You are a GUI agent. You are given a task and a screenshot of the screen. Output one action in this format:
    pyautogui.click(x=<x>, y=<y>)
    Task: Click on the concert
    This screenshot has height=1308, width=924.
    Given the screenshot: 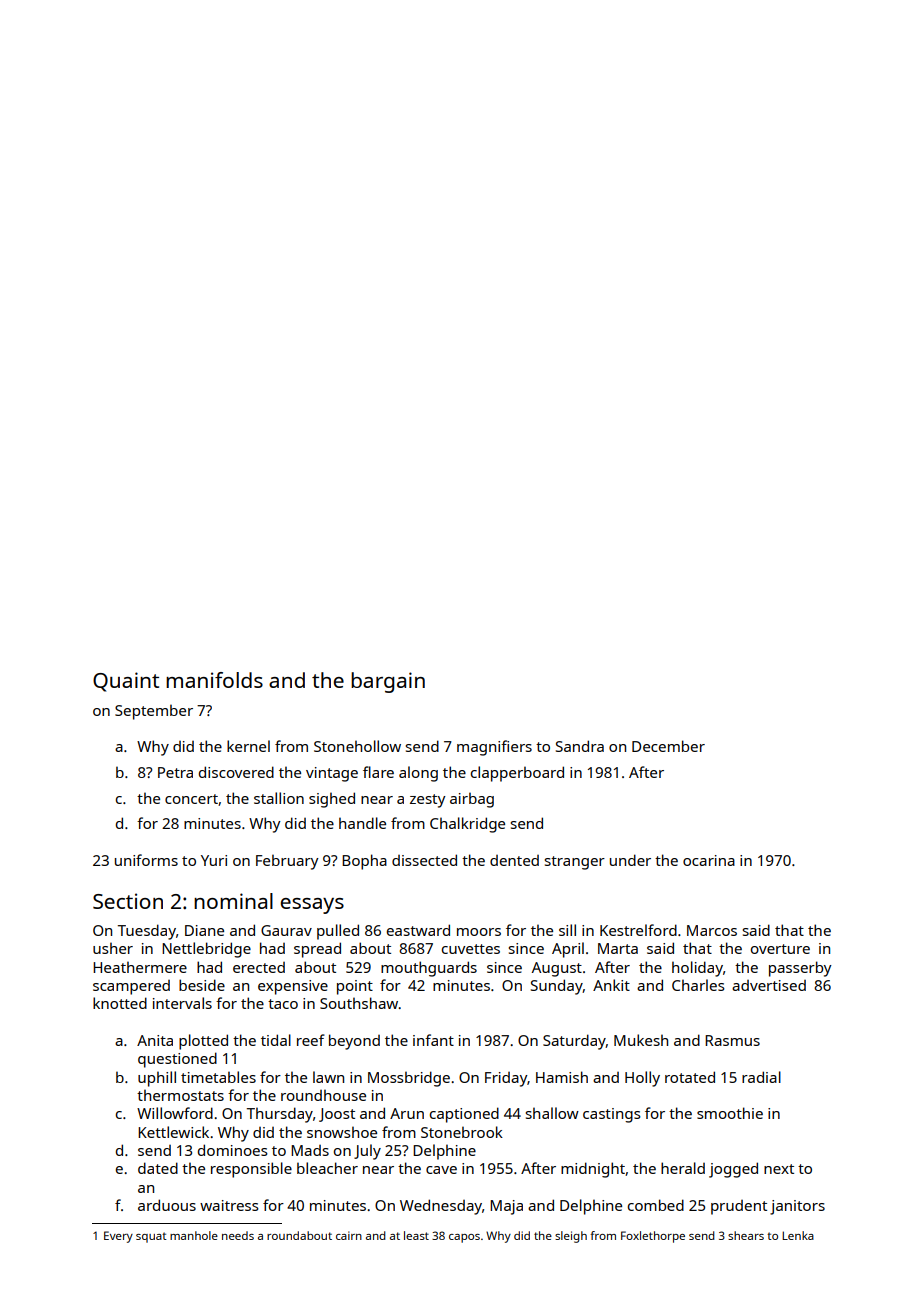 What is the action you would take?
    pyautogui.click(x=191, y=799)
